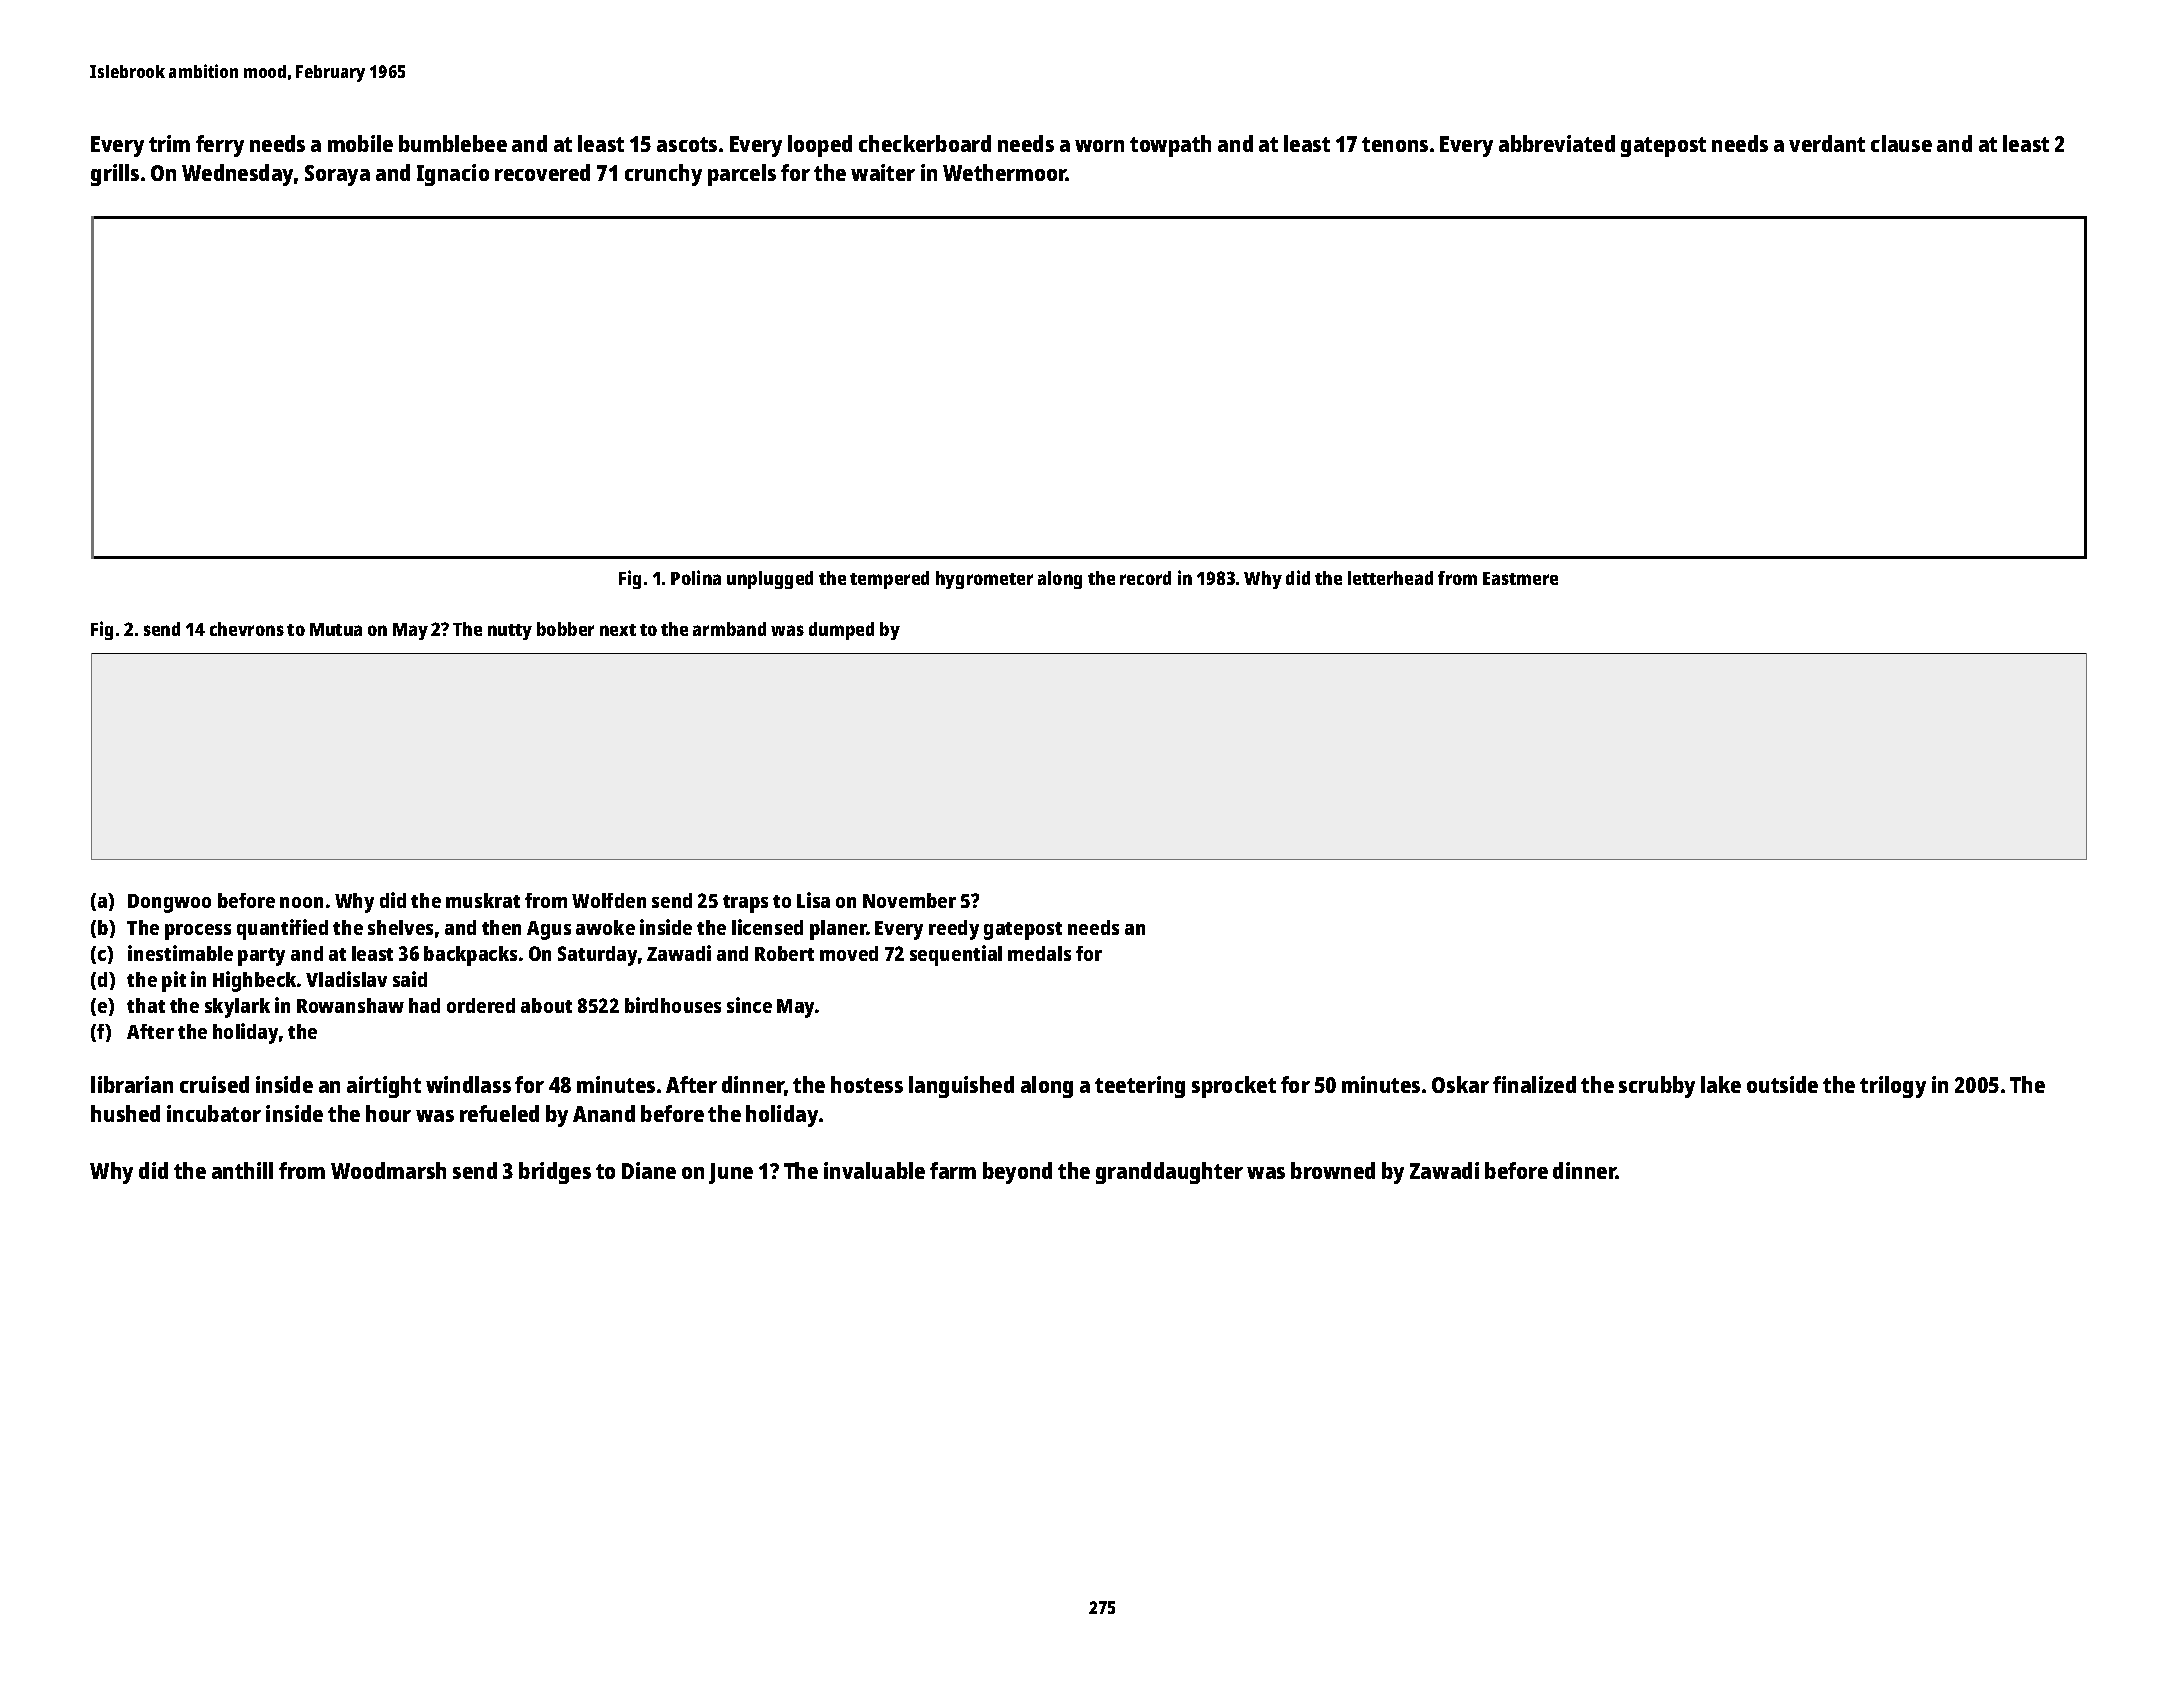 The width and height of the image is (2178, 1683). I want to click on Polina, so click(696, 577).
